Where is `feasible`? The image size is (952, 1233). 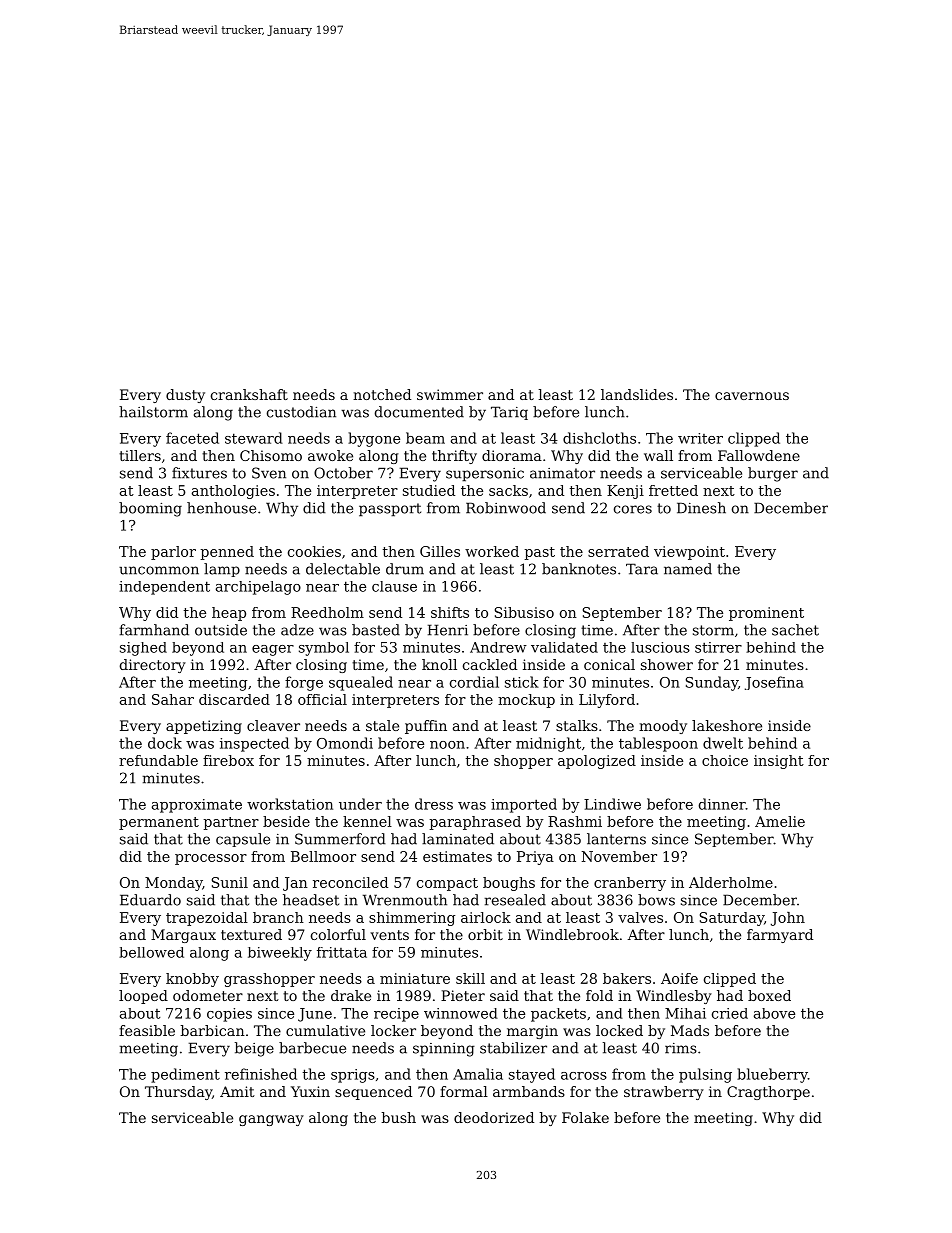
feasible is located at coordinates (147, 1030).
